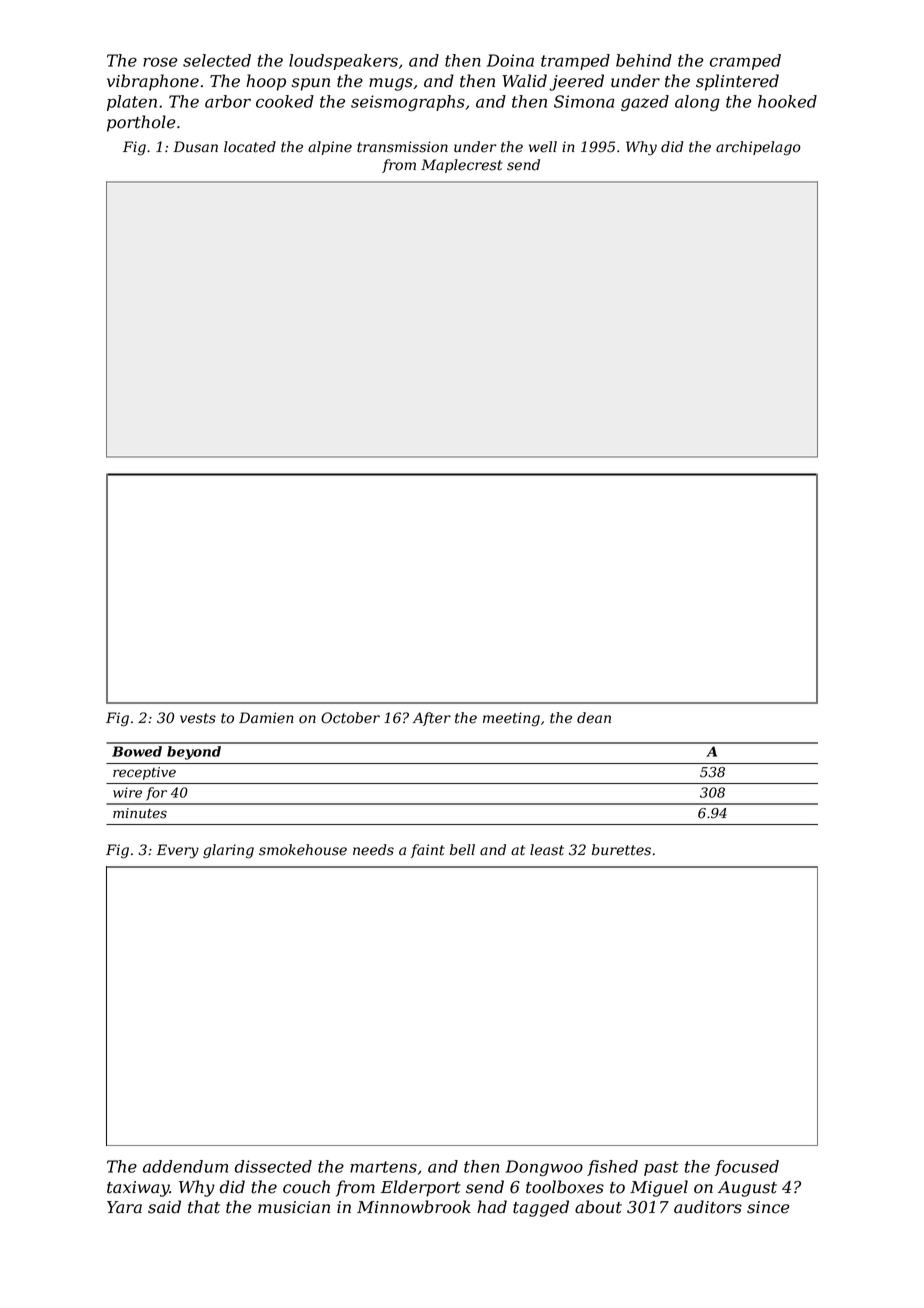 The width and height of the screenshot is (924, 1308). What do you see at coordinates (160, 62) in the screenshot?
I see `rose` at bounding box center [160, 62].
